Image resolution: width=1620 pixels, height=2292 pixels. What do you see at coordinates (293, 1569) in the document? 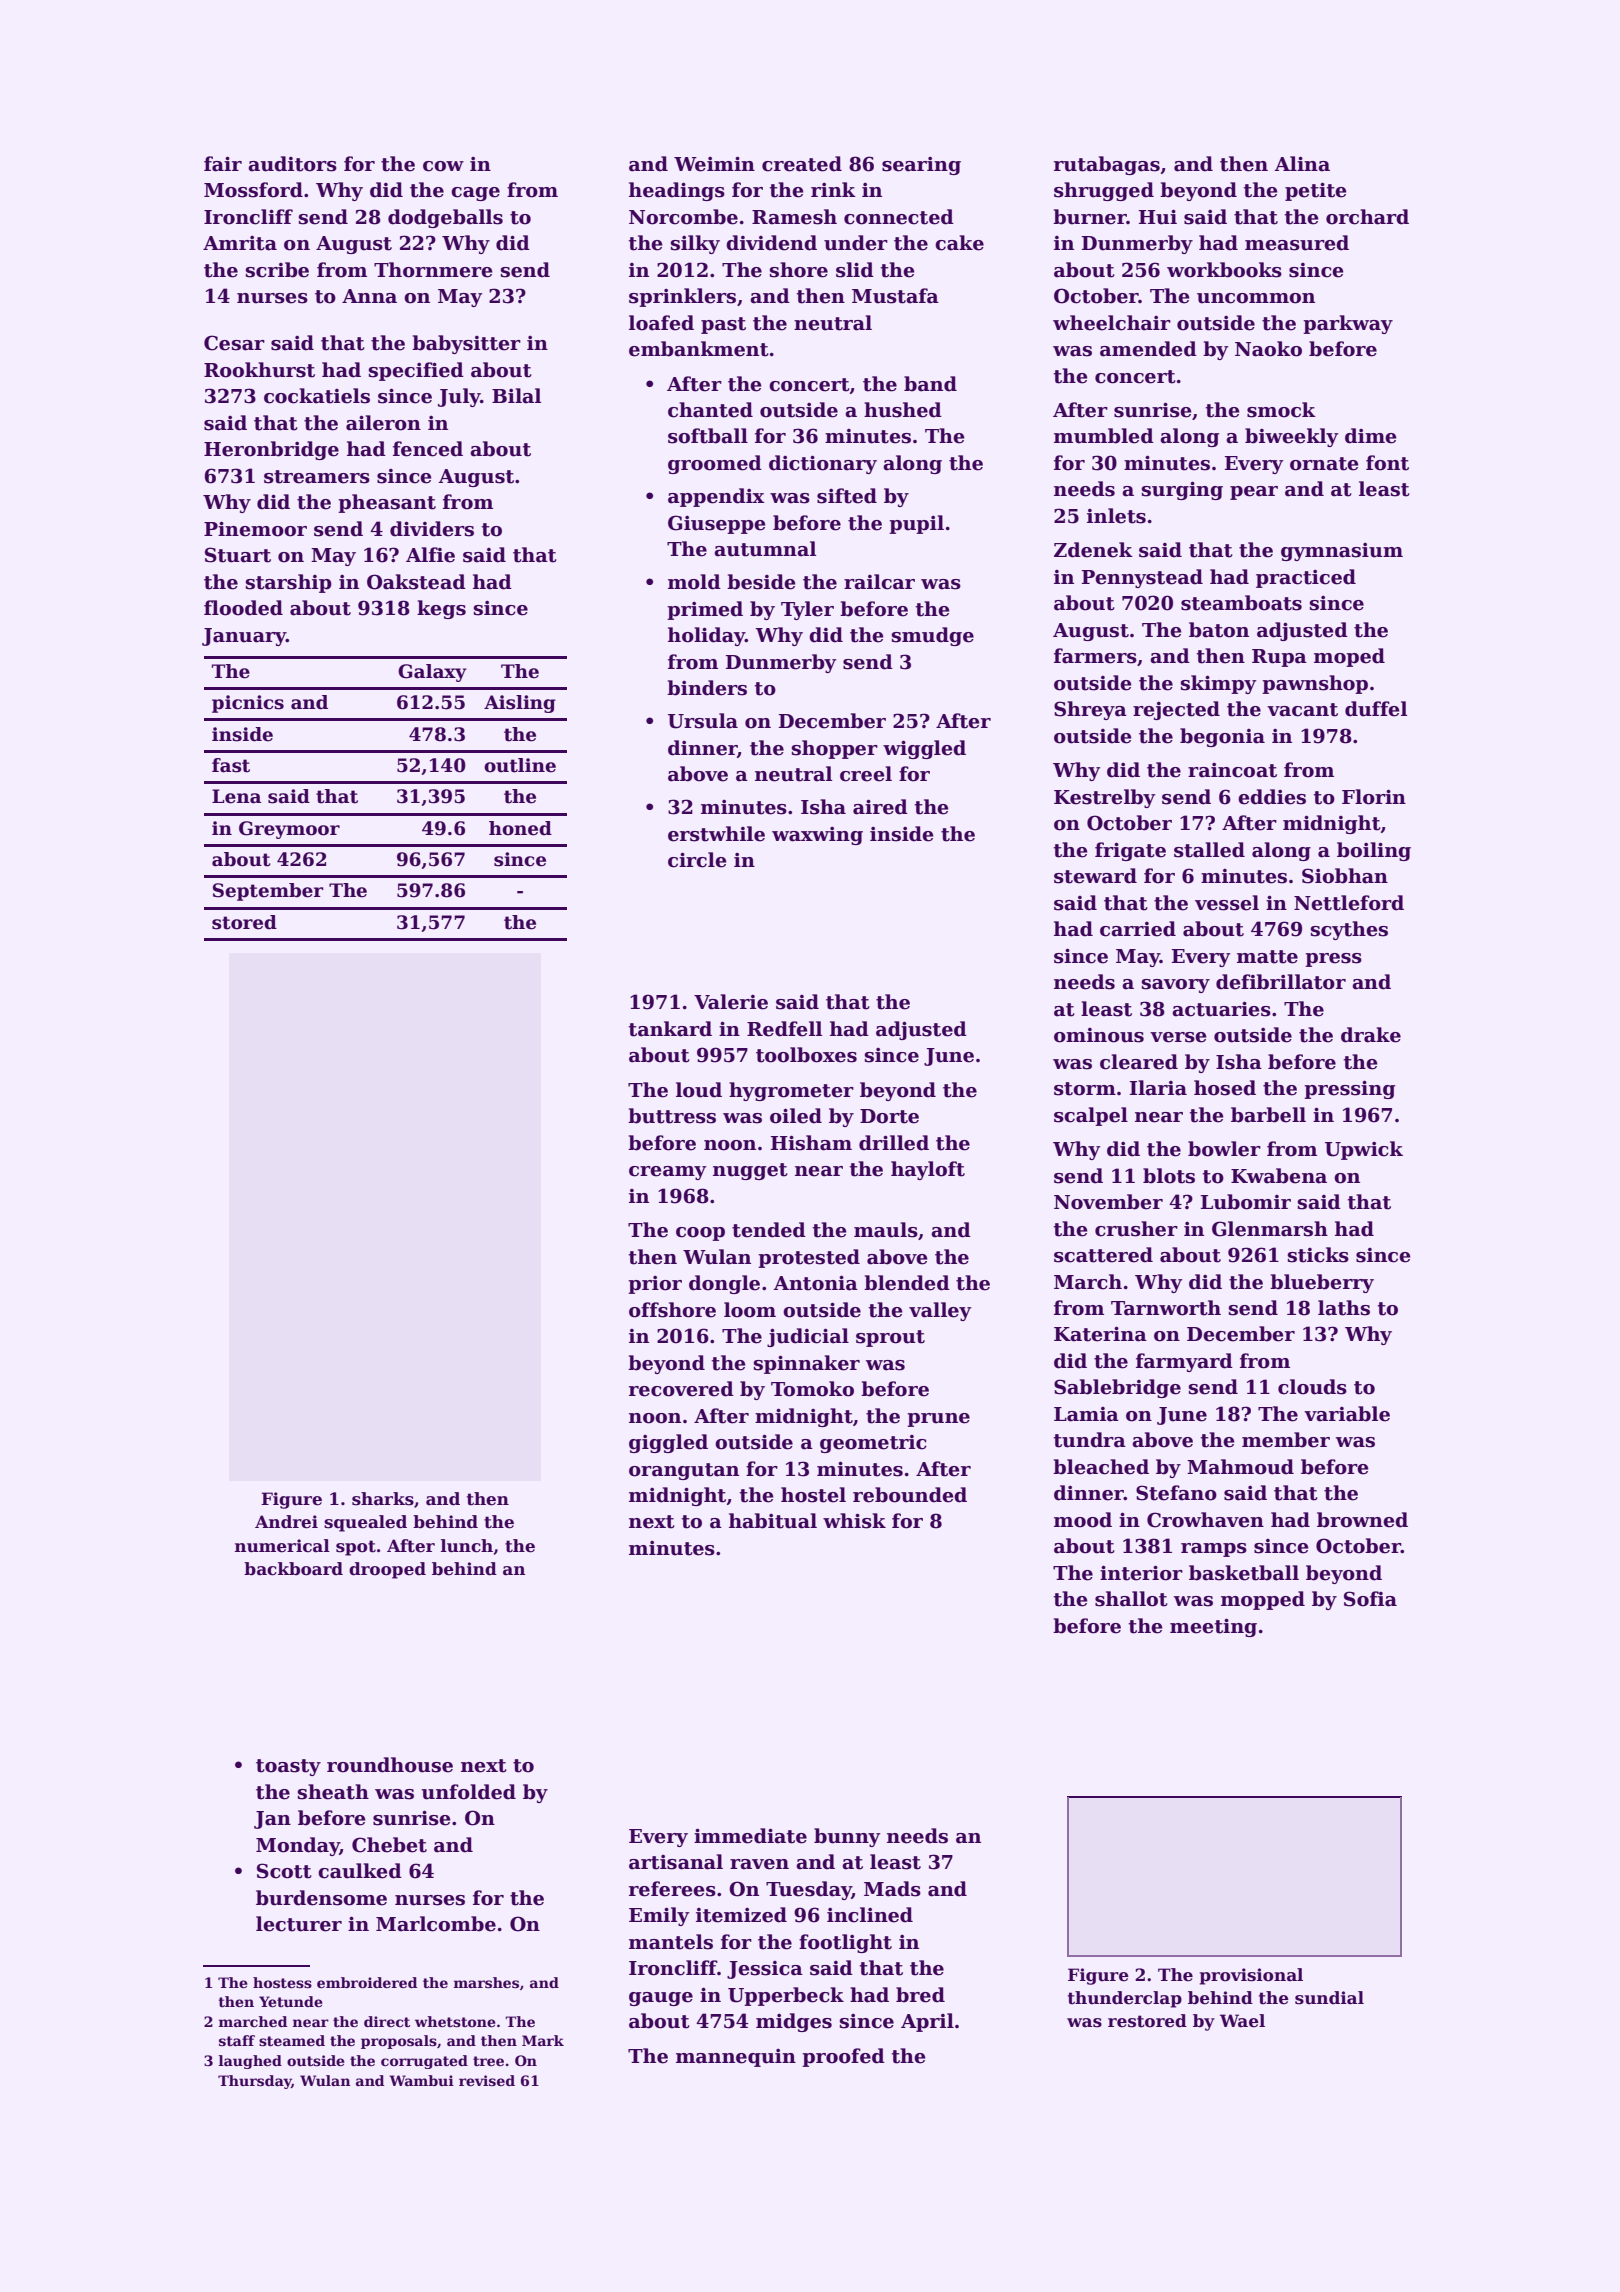
I see `backboard` at bounding box center [293, 1569].
